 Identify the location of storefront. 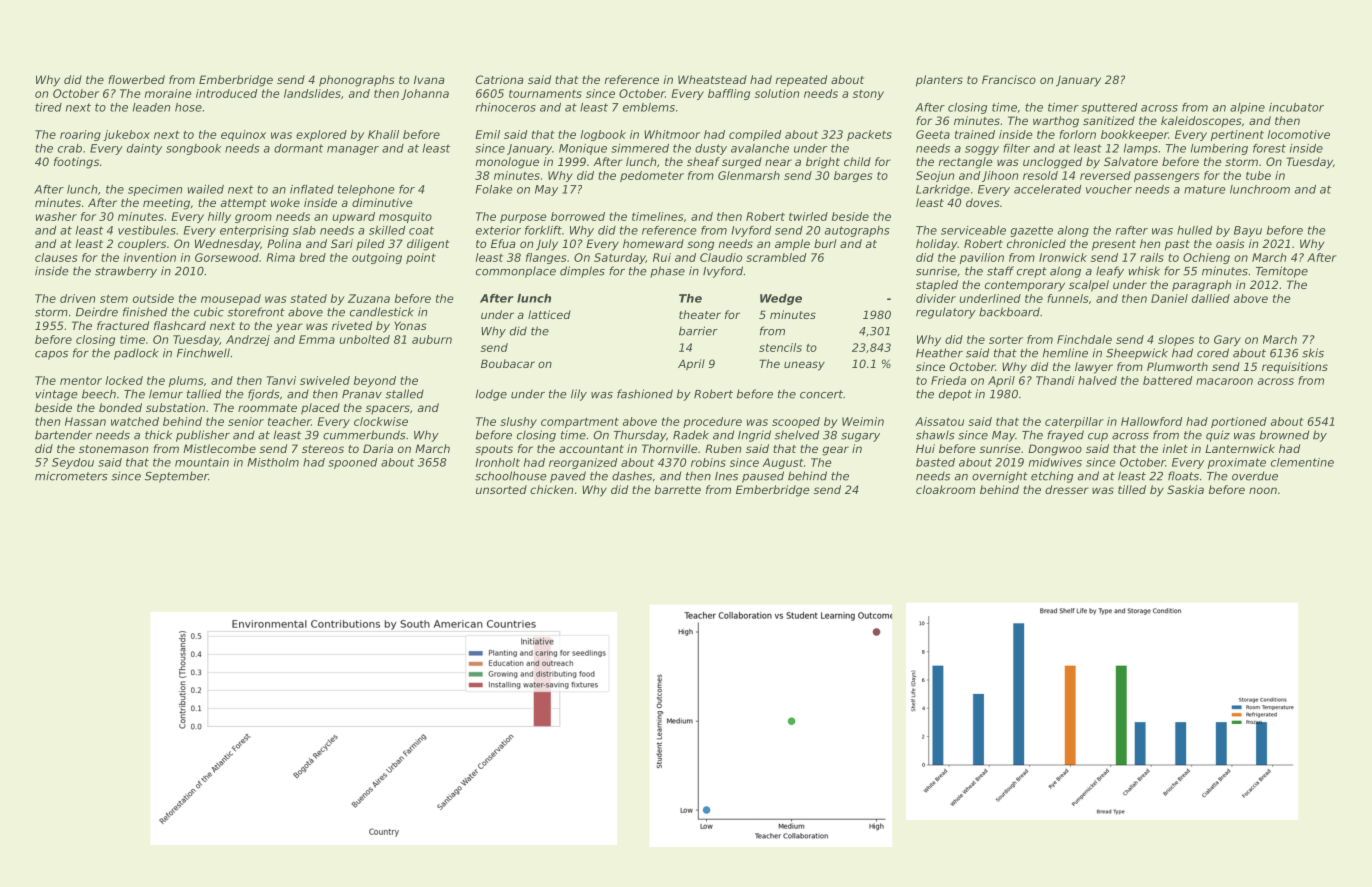
(256, 312).
